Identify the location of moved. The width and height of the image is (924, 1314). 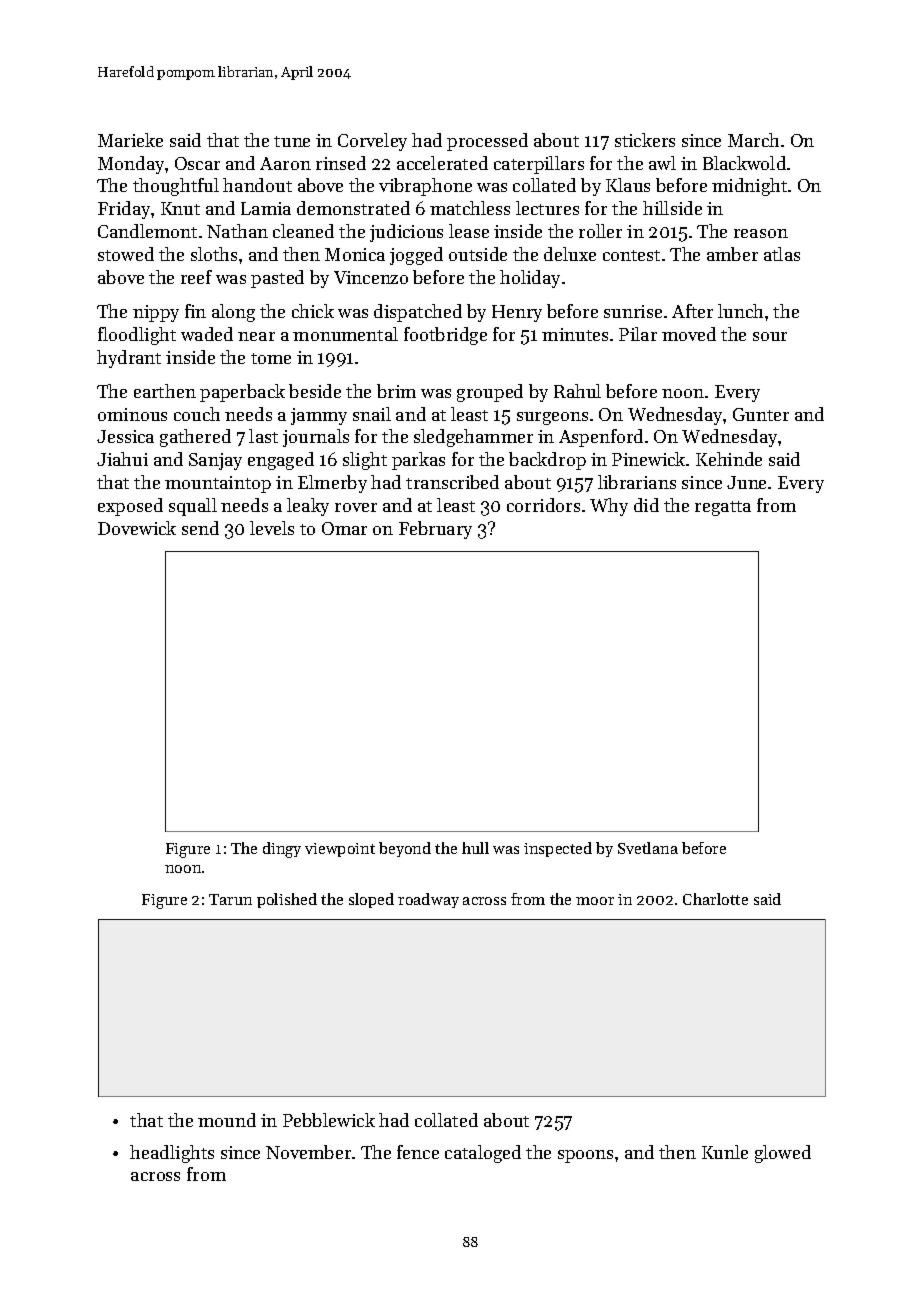
(689, 334).
